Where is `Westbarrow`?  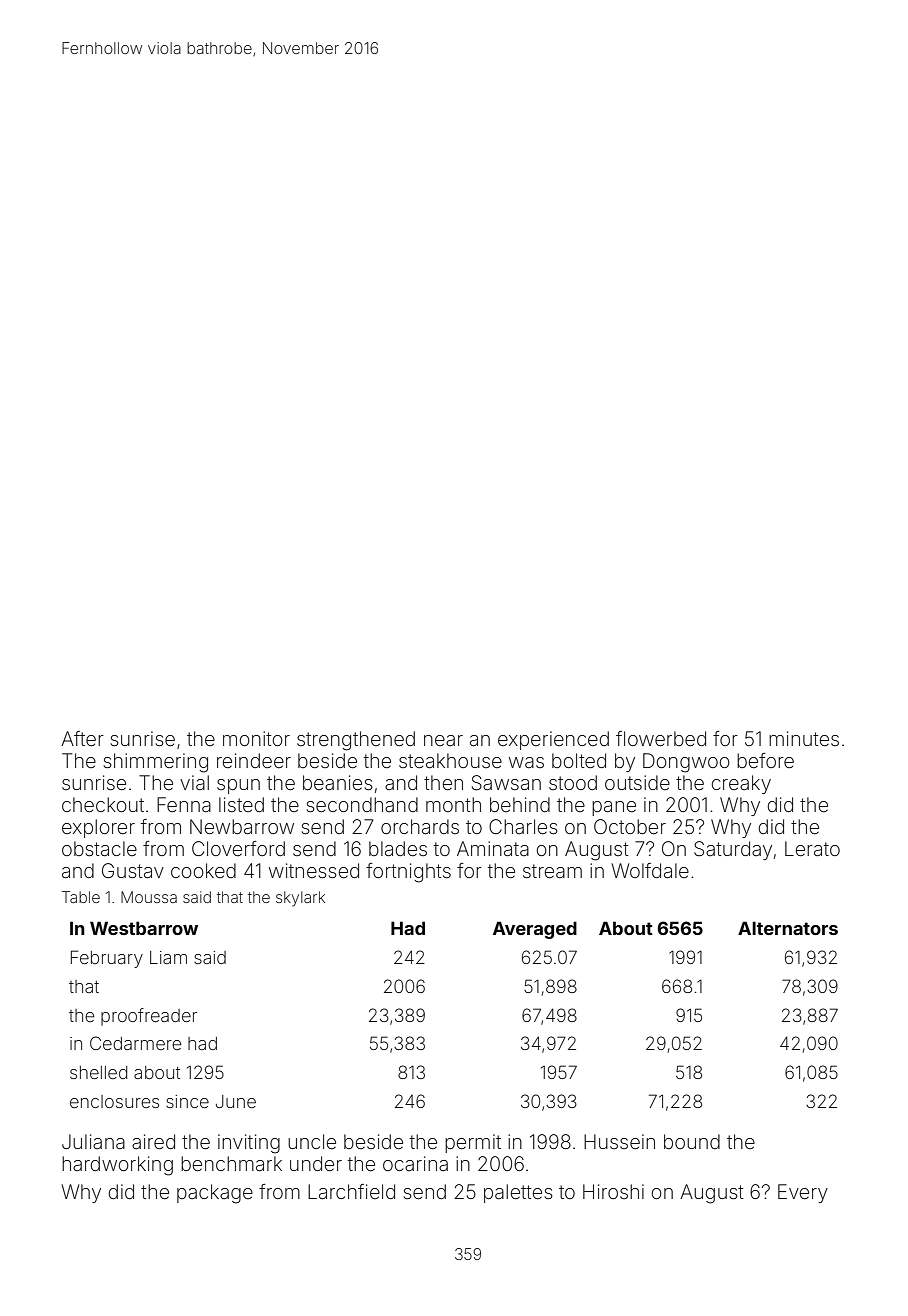 Westbarrow is located at coordinates (144, 928).
